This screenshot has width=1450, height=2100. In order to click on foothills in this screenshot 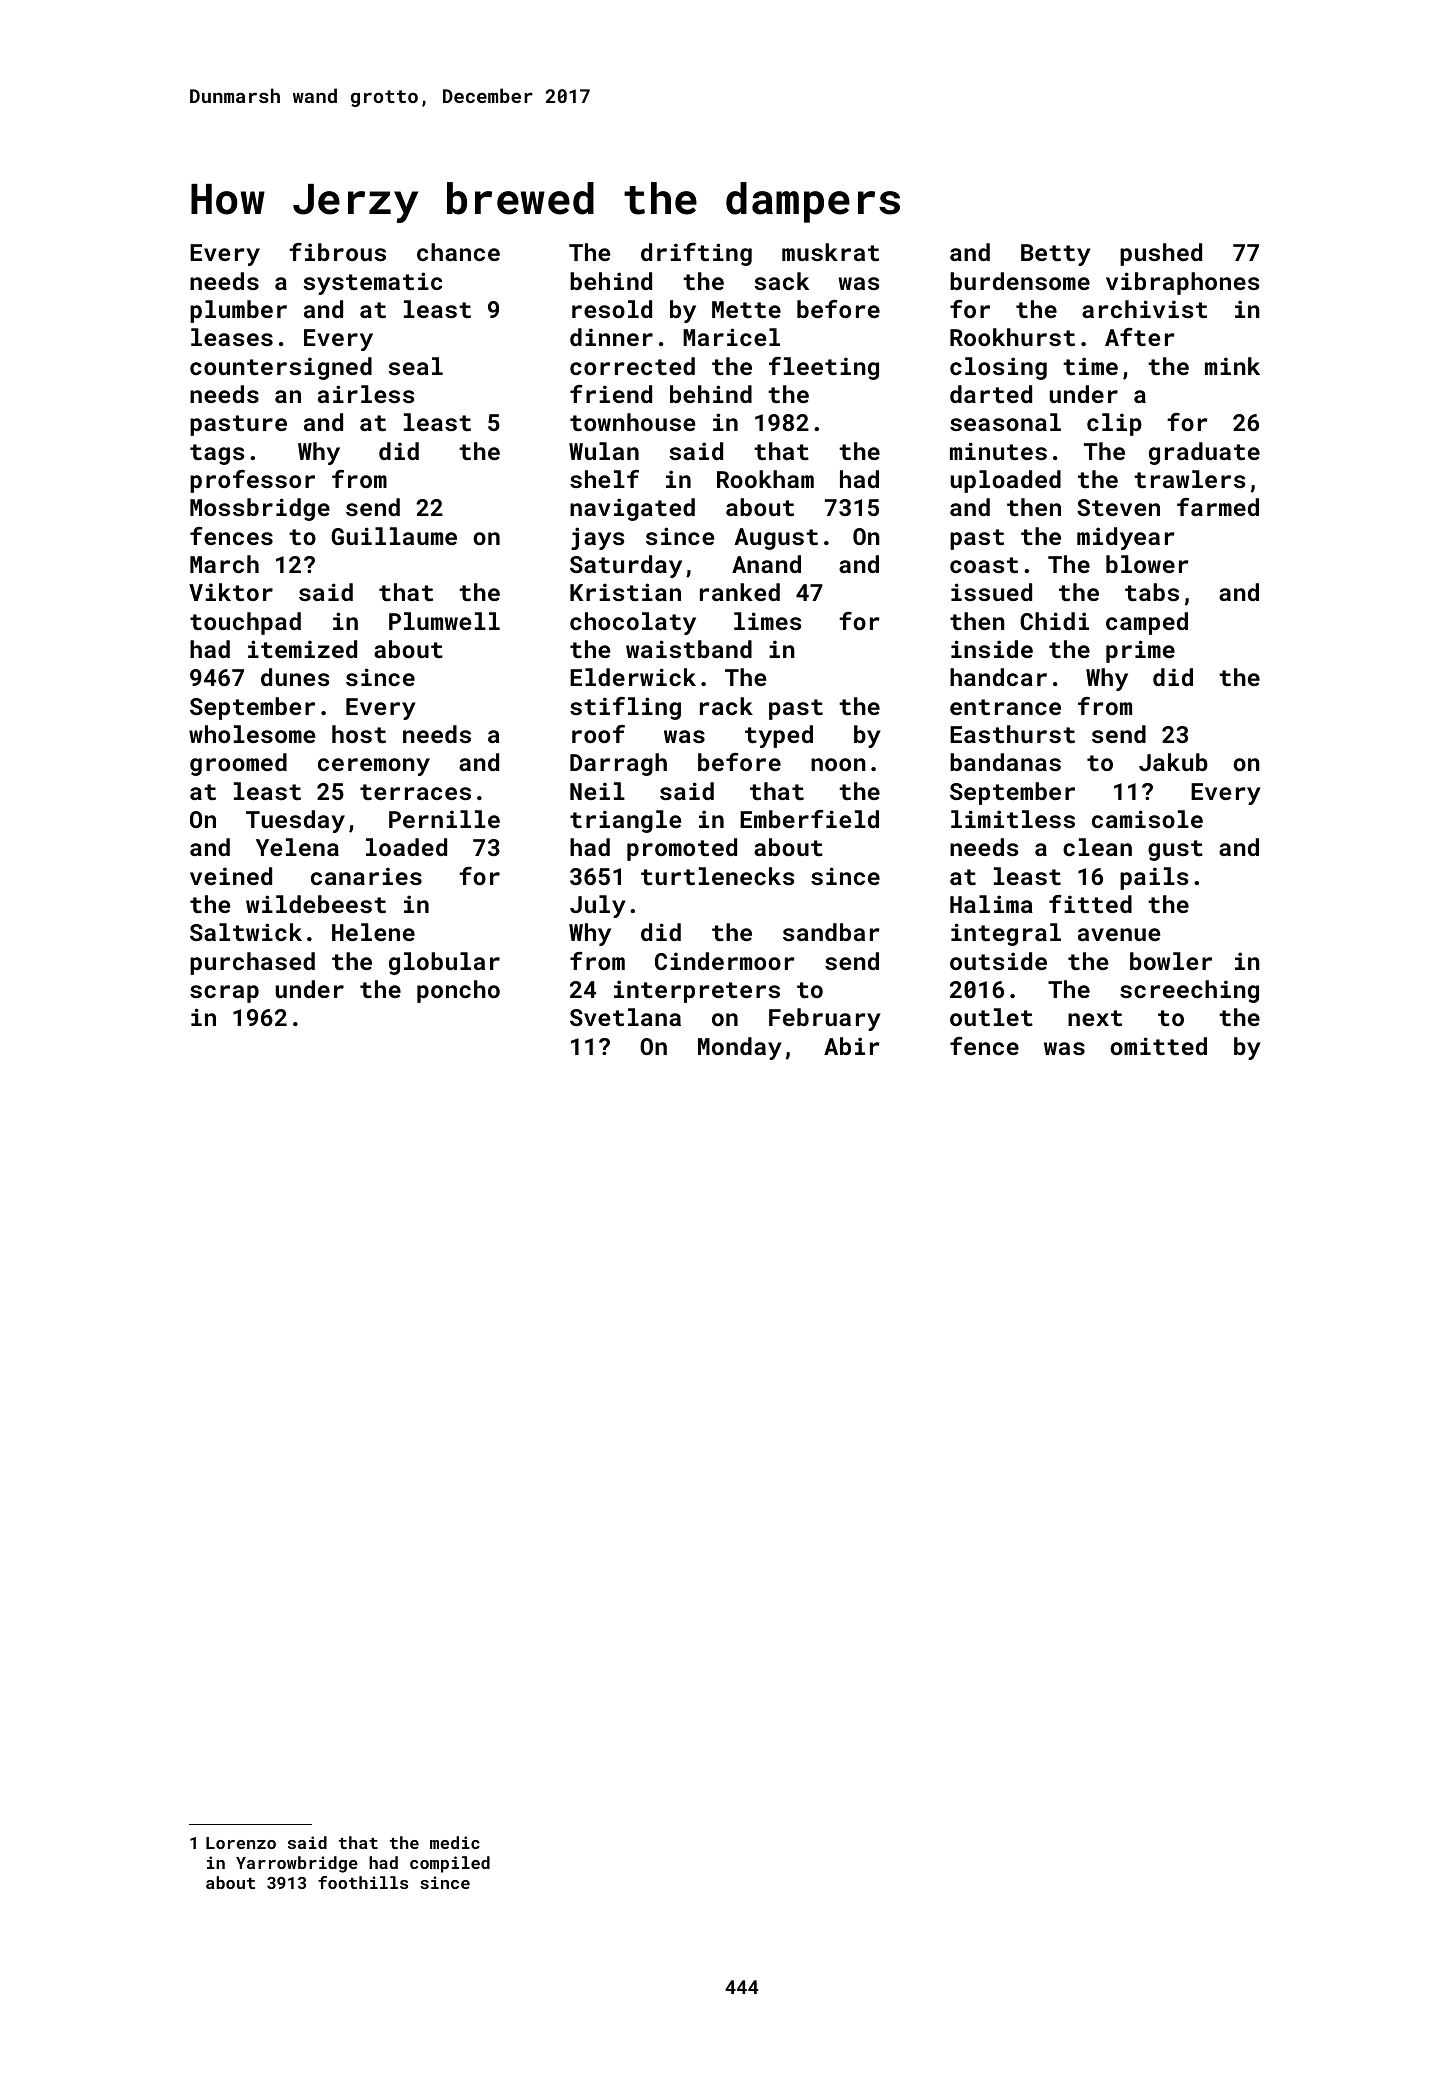, I will do `click(363, 1882)`.
